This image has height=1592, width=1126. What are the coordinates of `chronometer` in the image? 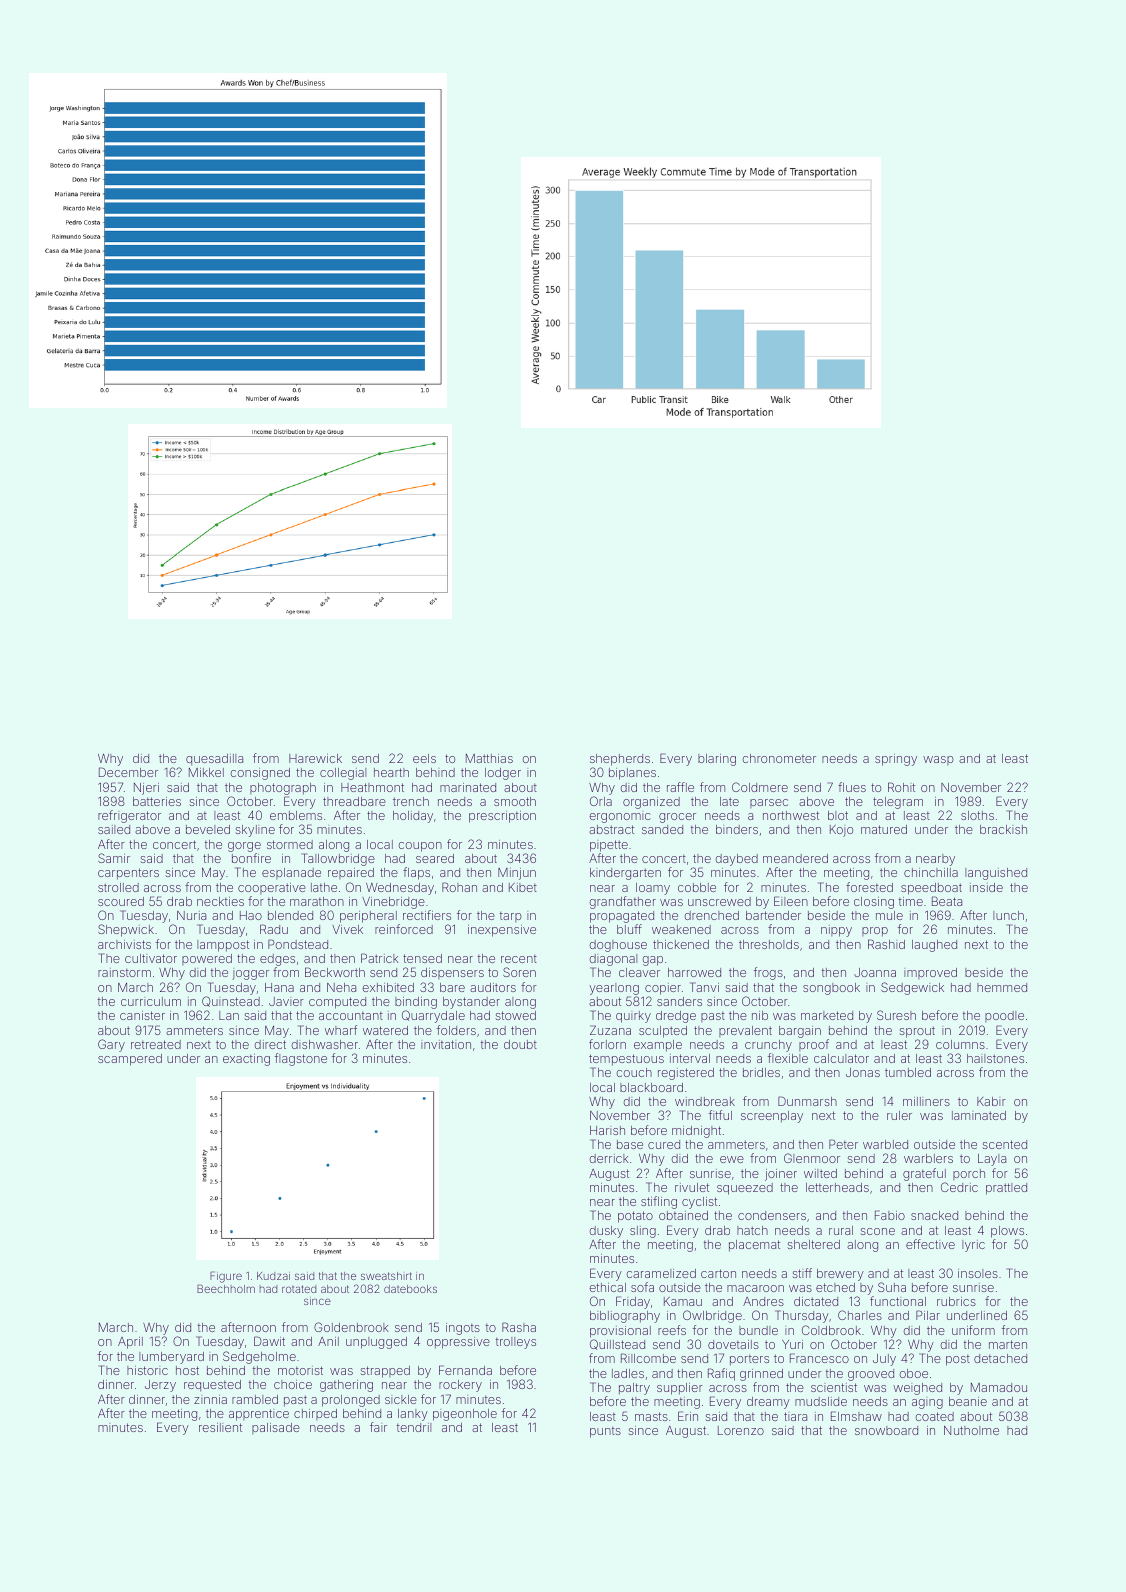 It's located at (779, 758).
